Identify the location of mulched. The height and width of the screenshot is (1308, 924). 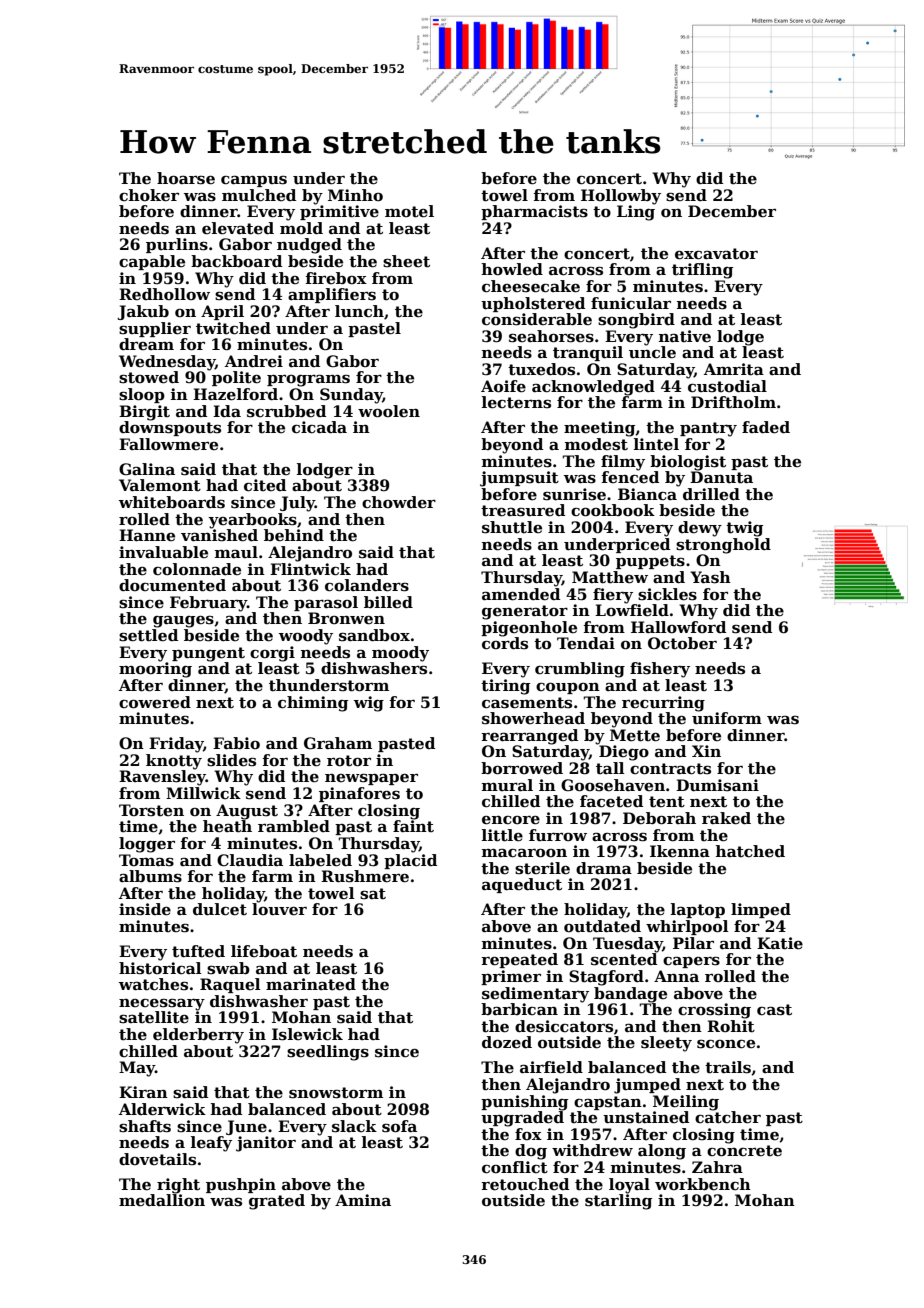
(259, 195).
